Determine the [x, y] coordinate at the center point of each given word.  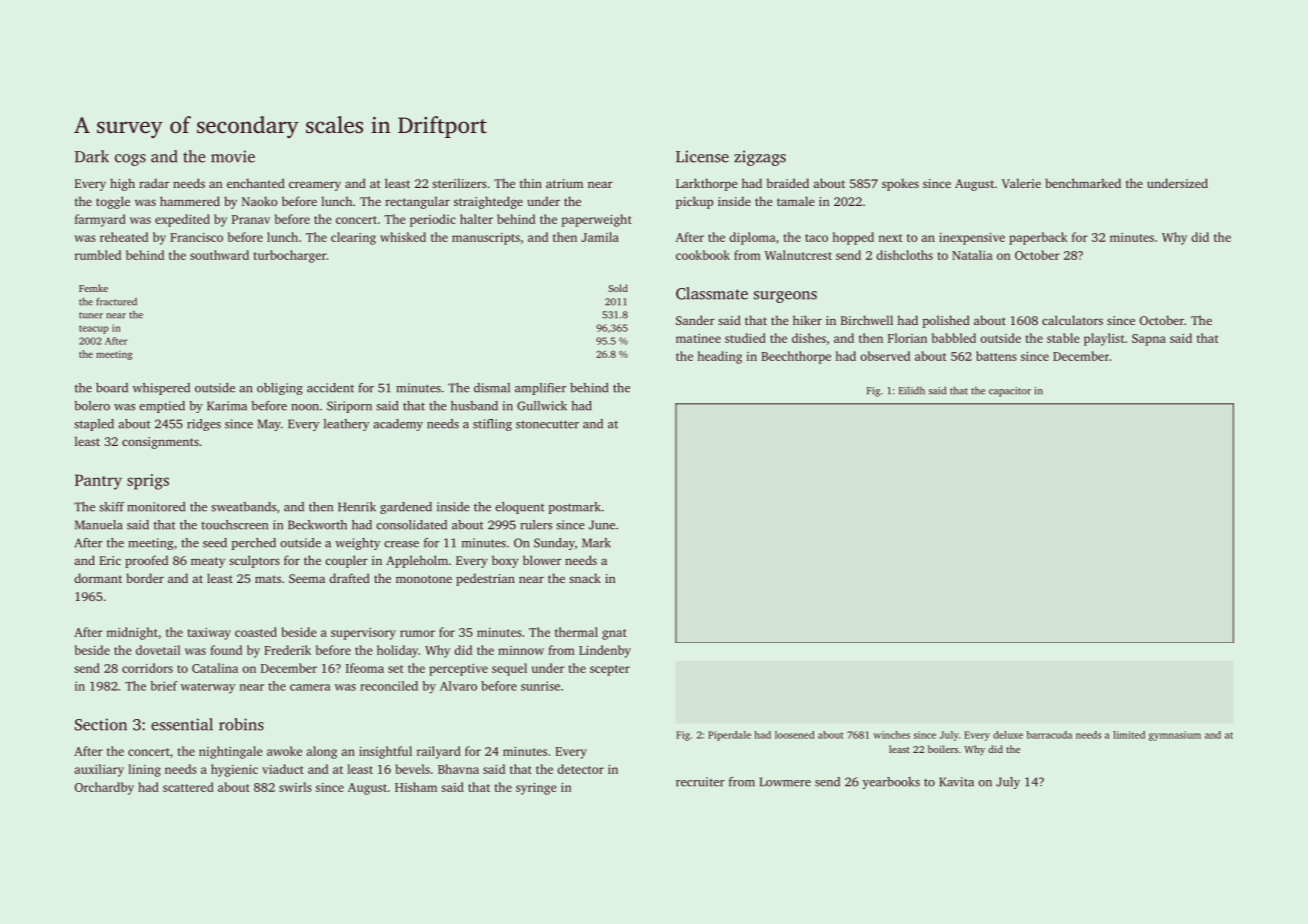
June [602, 525]
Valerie [1021, 183]
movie [233, 156]
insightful [385, 752]
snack [585, 578]
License [702, 156]
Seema [307, 578]
